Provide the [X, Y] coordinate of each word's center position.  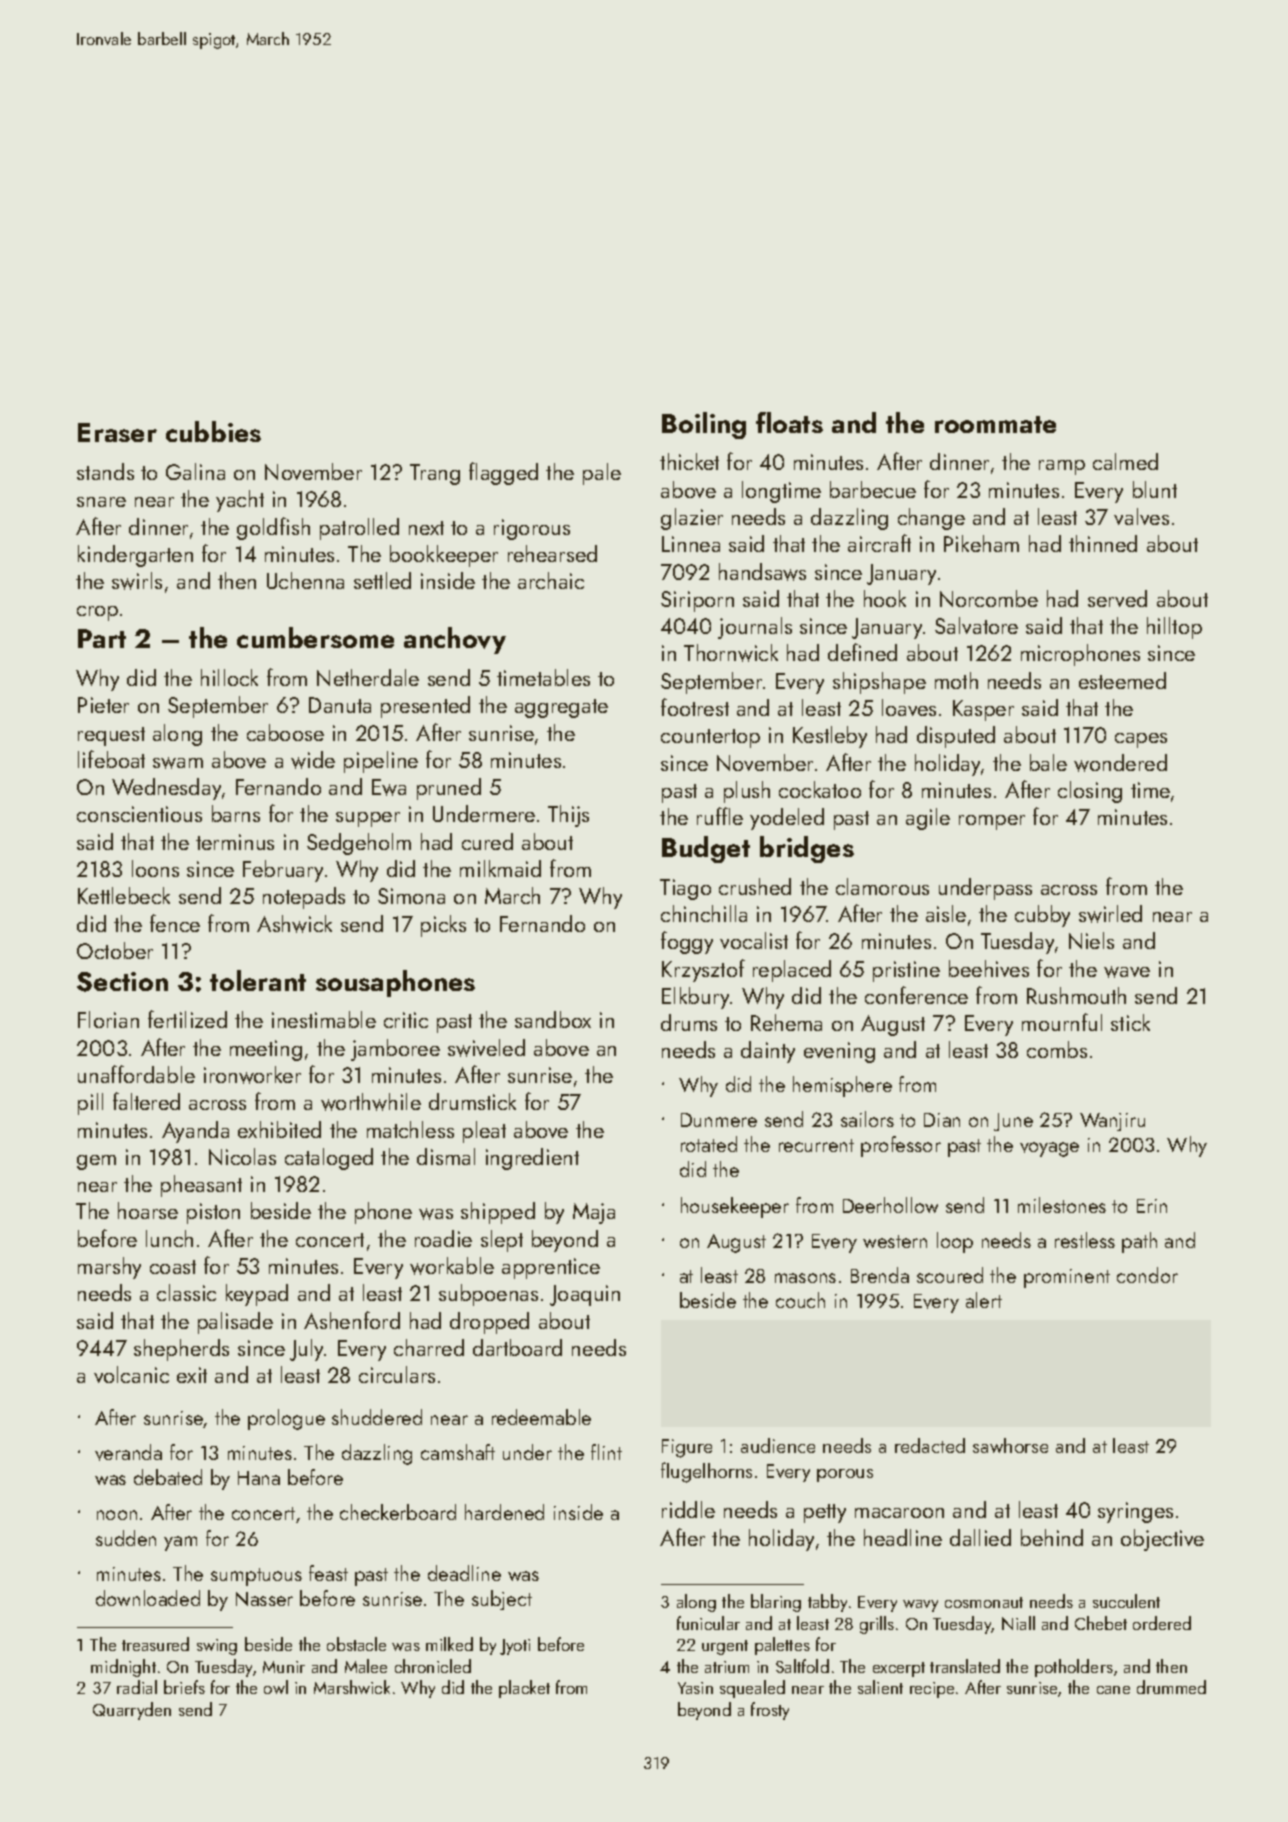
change [931, 519]
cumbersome [315, 637]
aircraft [879, 543]
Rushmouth [1076, 995]
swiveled [486, 1048]
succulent [1126, 1601]
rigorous [532, 529]
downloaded [148, 1598]
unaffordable [136, 1074]
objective [1162, 1540]
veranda [128, 1452]
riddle [688, 1509]
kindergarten [135, 556]
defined [862, 652]
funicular [708, 1623]
